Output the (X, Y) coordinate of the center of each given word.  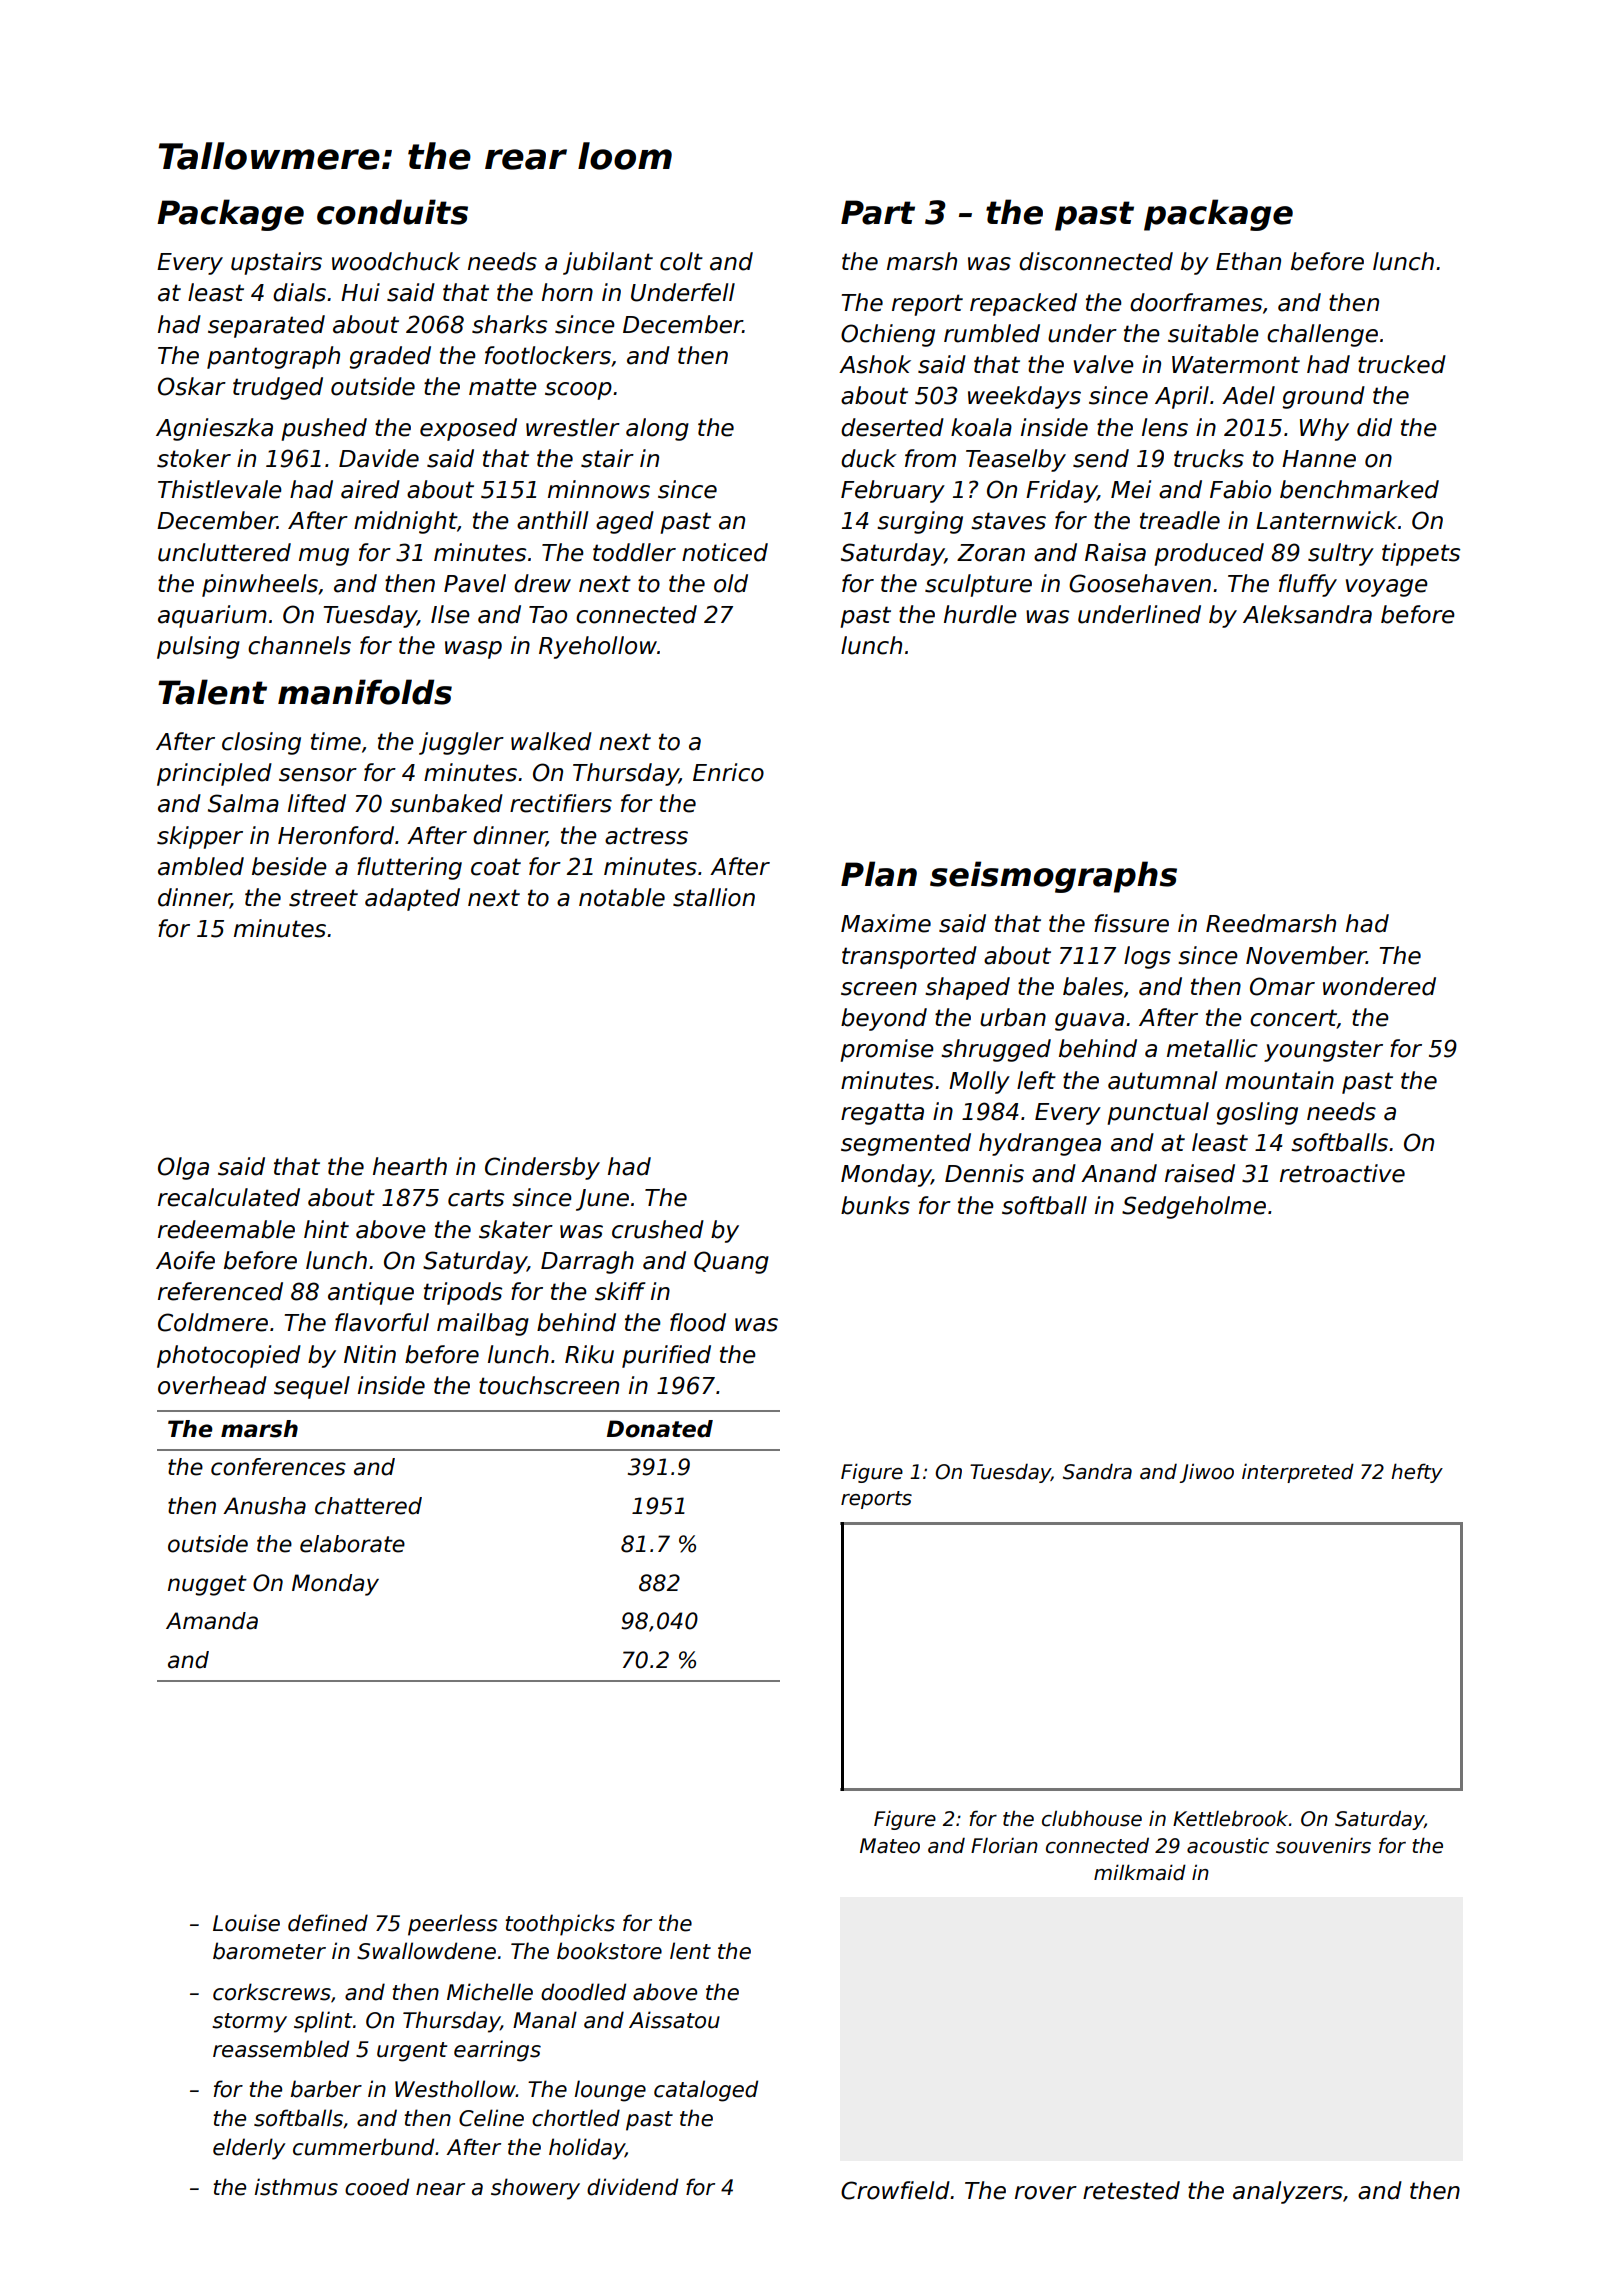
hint (326, 1229)
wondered (1379, 986)
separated (266, 326)
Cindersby (542, 1168)
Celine (491, 2118)
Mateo (890, 1846)
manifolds (365, 692)
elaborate (352, 1544)
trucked (1402, 364)
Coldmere (213, 1322)
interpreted (1298, 1473)
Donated (660, 1429)
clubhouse (1092, 1818)
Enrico (728, 772)
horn (567, 292)
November (1306, 955)
